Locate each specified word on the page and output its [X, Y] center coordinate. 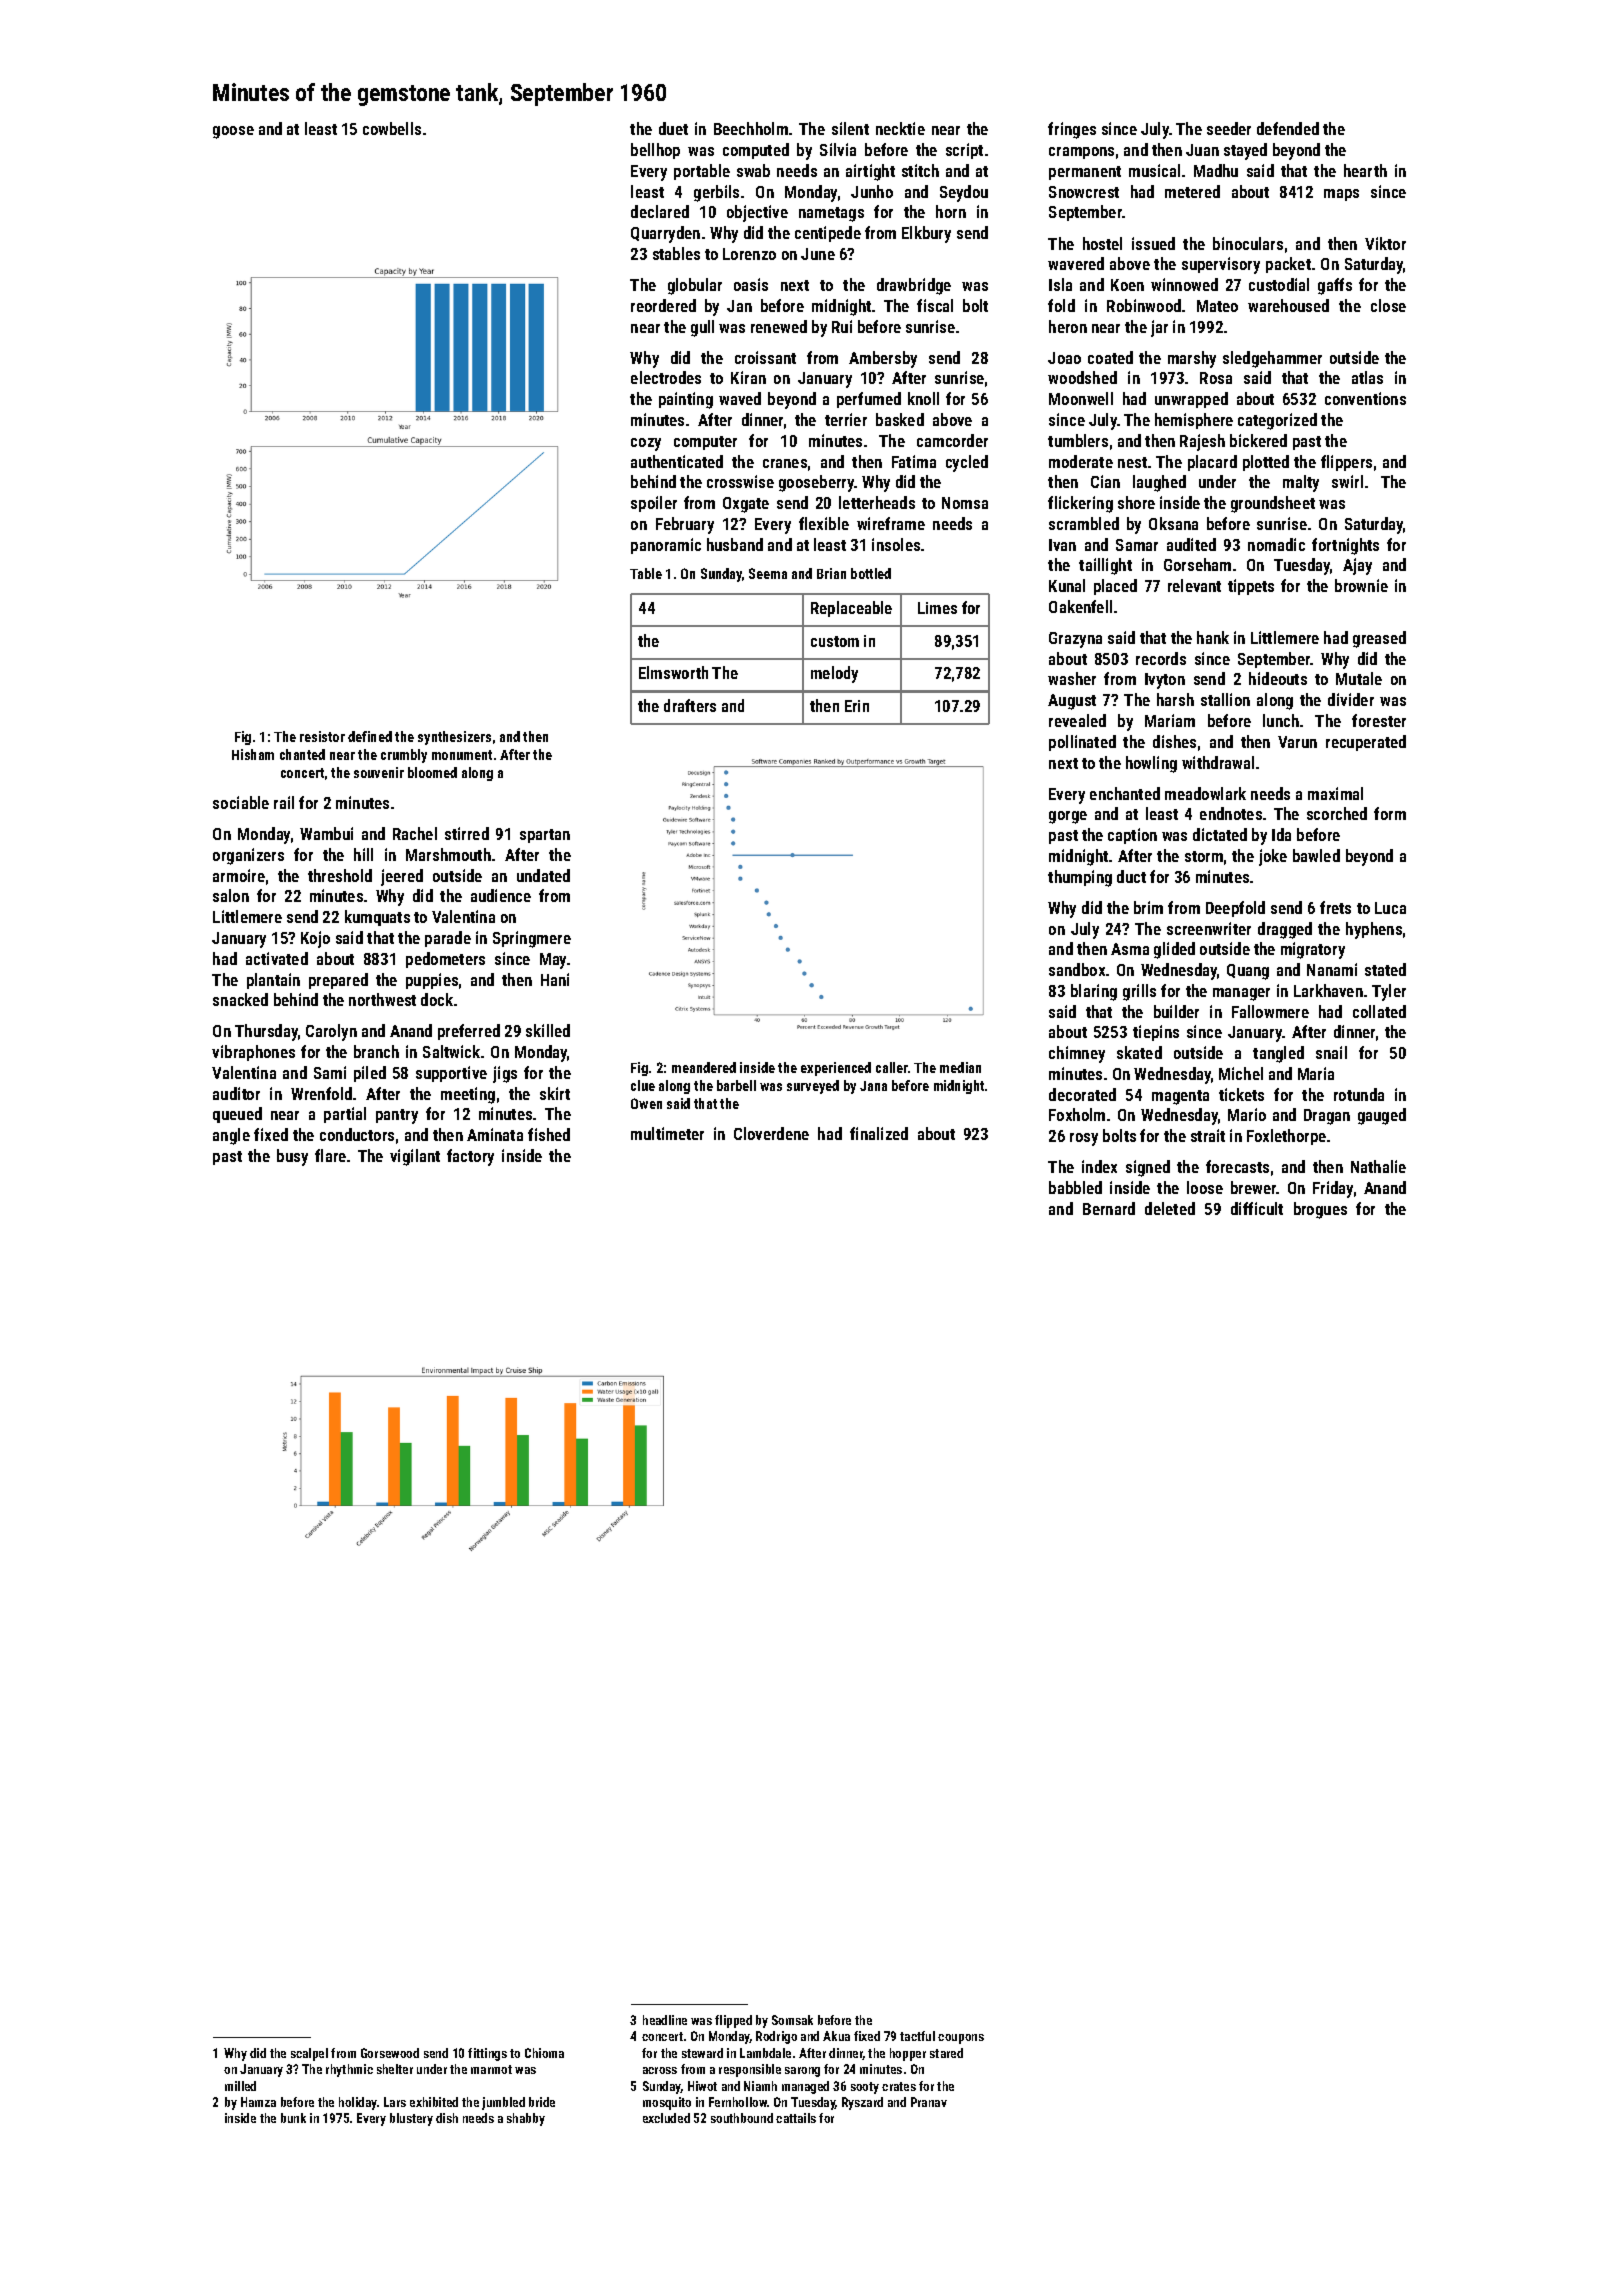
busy [292, 1157]
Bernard [1109, 1208]
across [660, 2070]
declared [660, 211]
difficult [1257, 1208]
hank [1213, 637]
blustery [411, 2119]
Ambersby [883, 359]
